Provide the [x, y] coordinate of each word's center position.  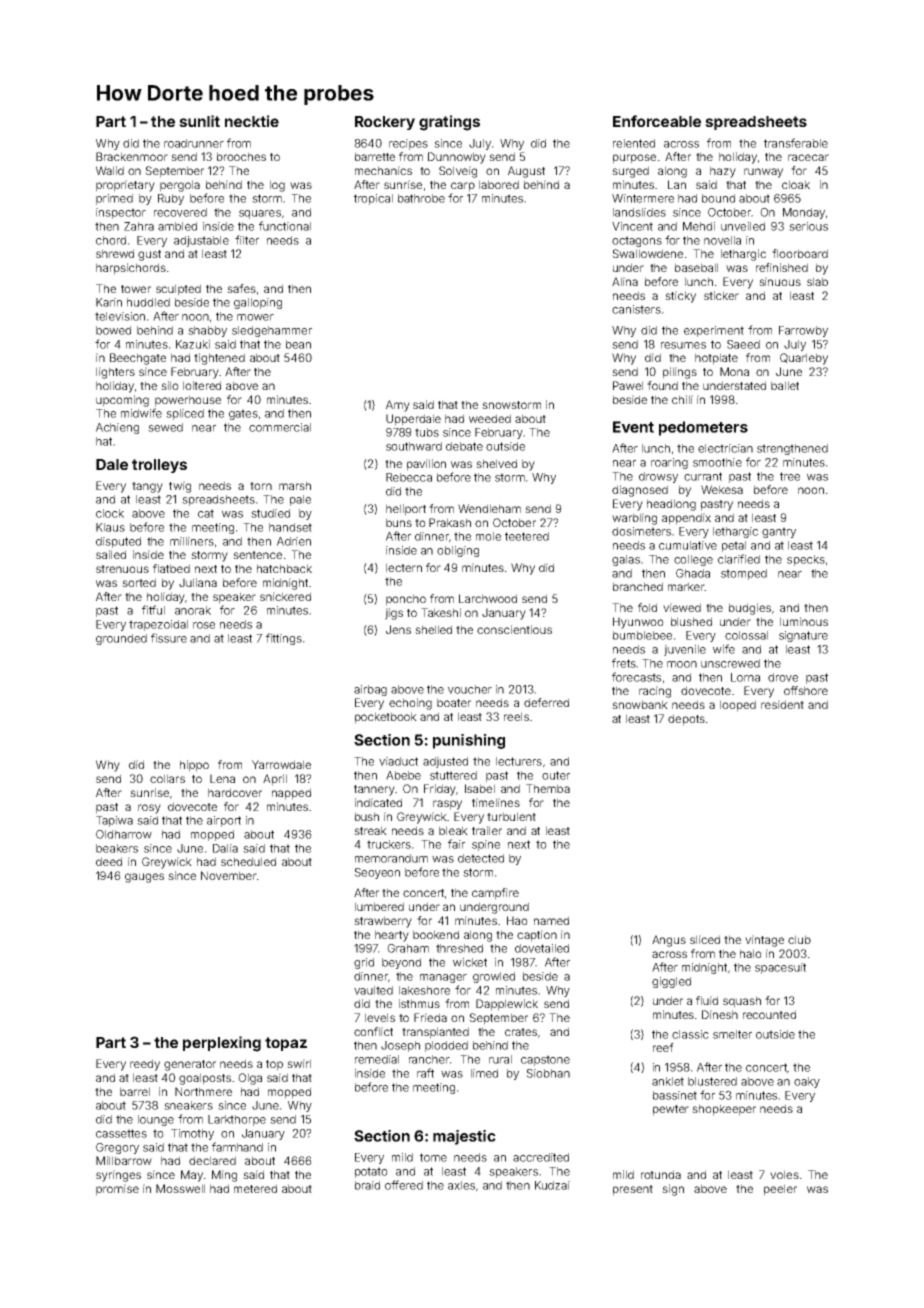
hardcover [235, 792]
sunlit [199, 121]
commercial [280, 427]
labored [499, 184]
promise [117, 1190]
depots [686, 720]
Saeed [743, 344]
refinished [782, 267]
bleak [453, 830]
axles [461, 1185]
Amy [398, 406]
